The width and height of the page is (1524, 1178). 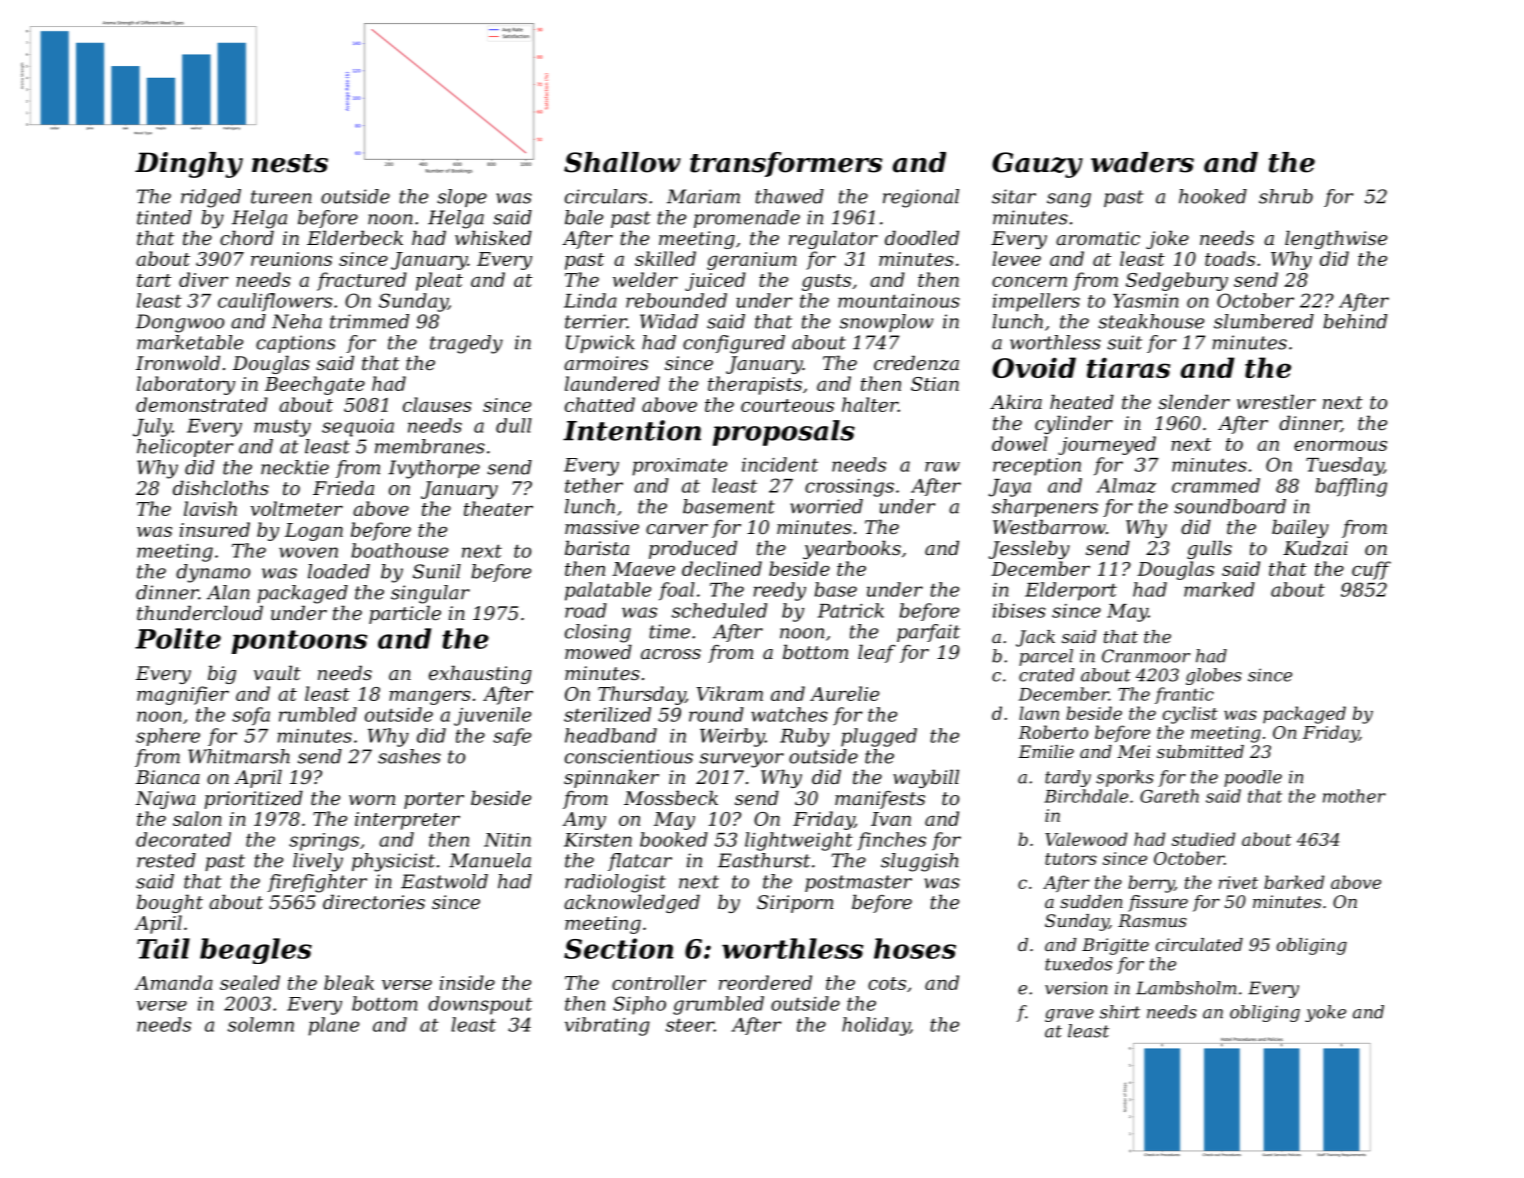 I want to click on plane, so click(x=333, y=1026).
